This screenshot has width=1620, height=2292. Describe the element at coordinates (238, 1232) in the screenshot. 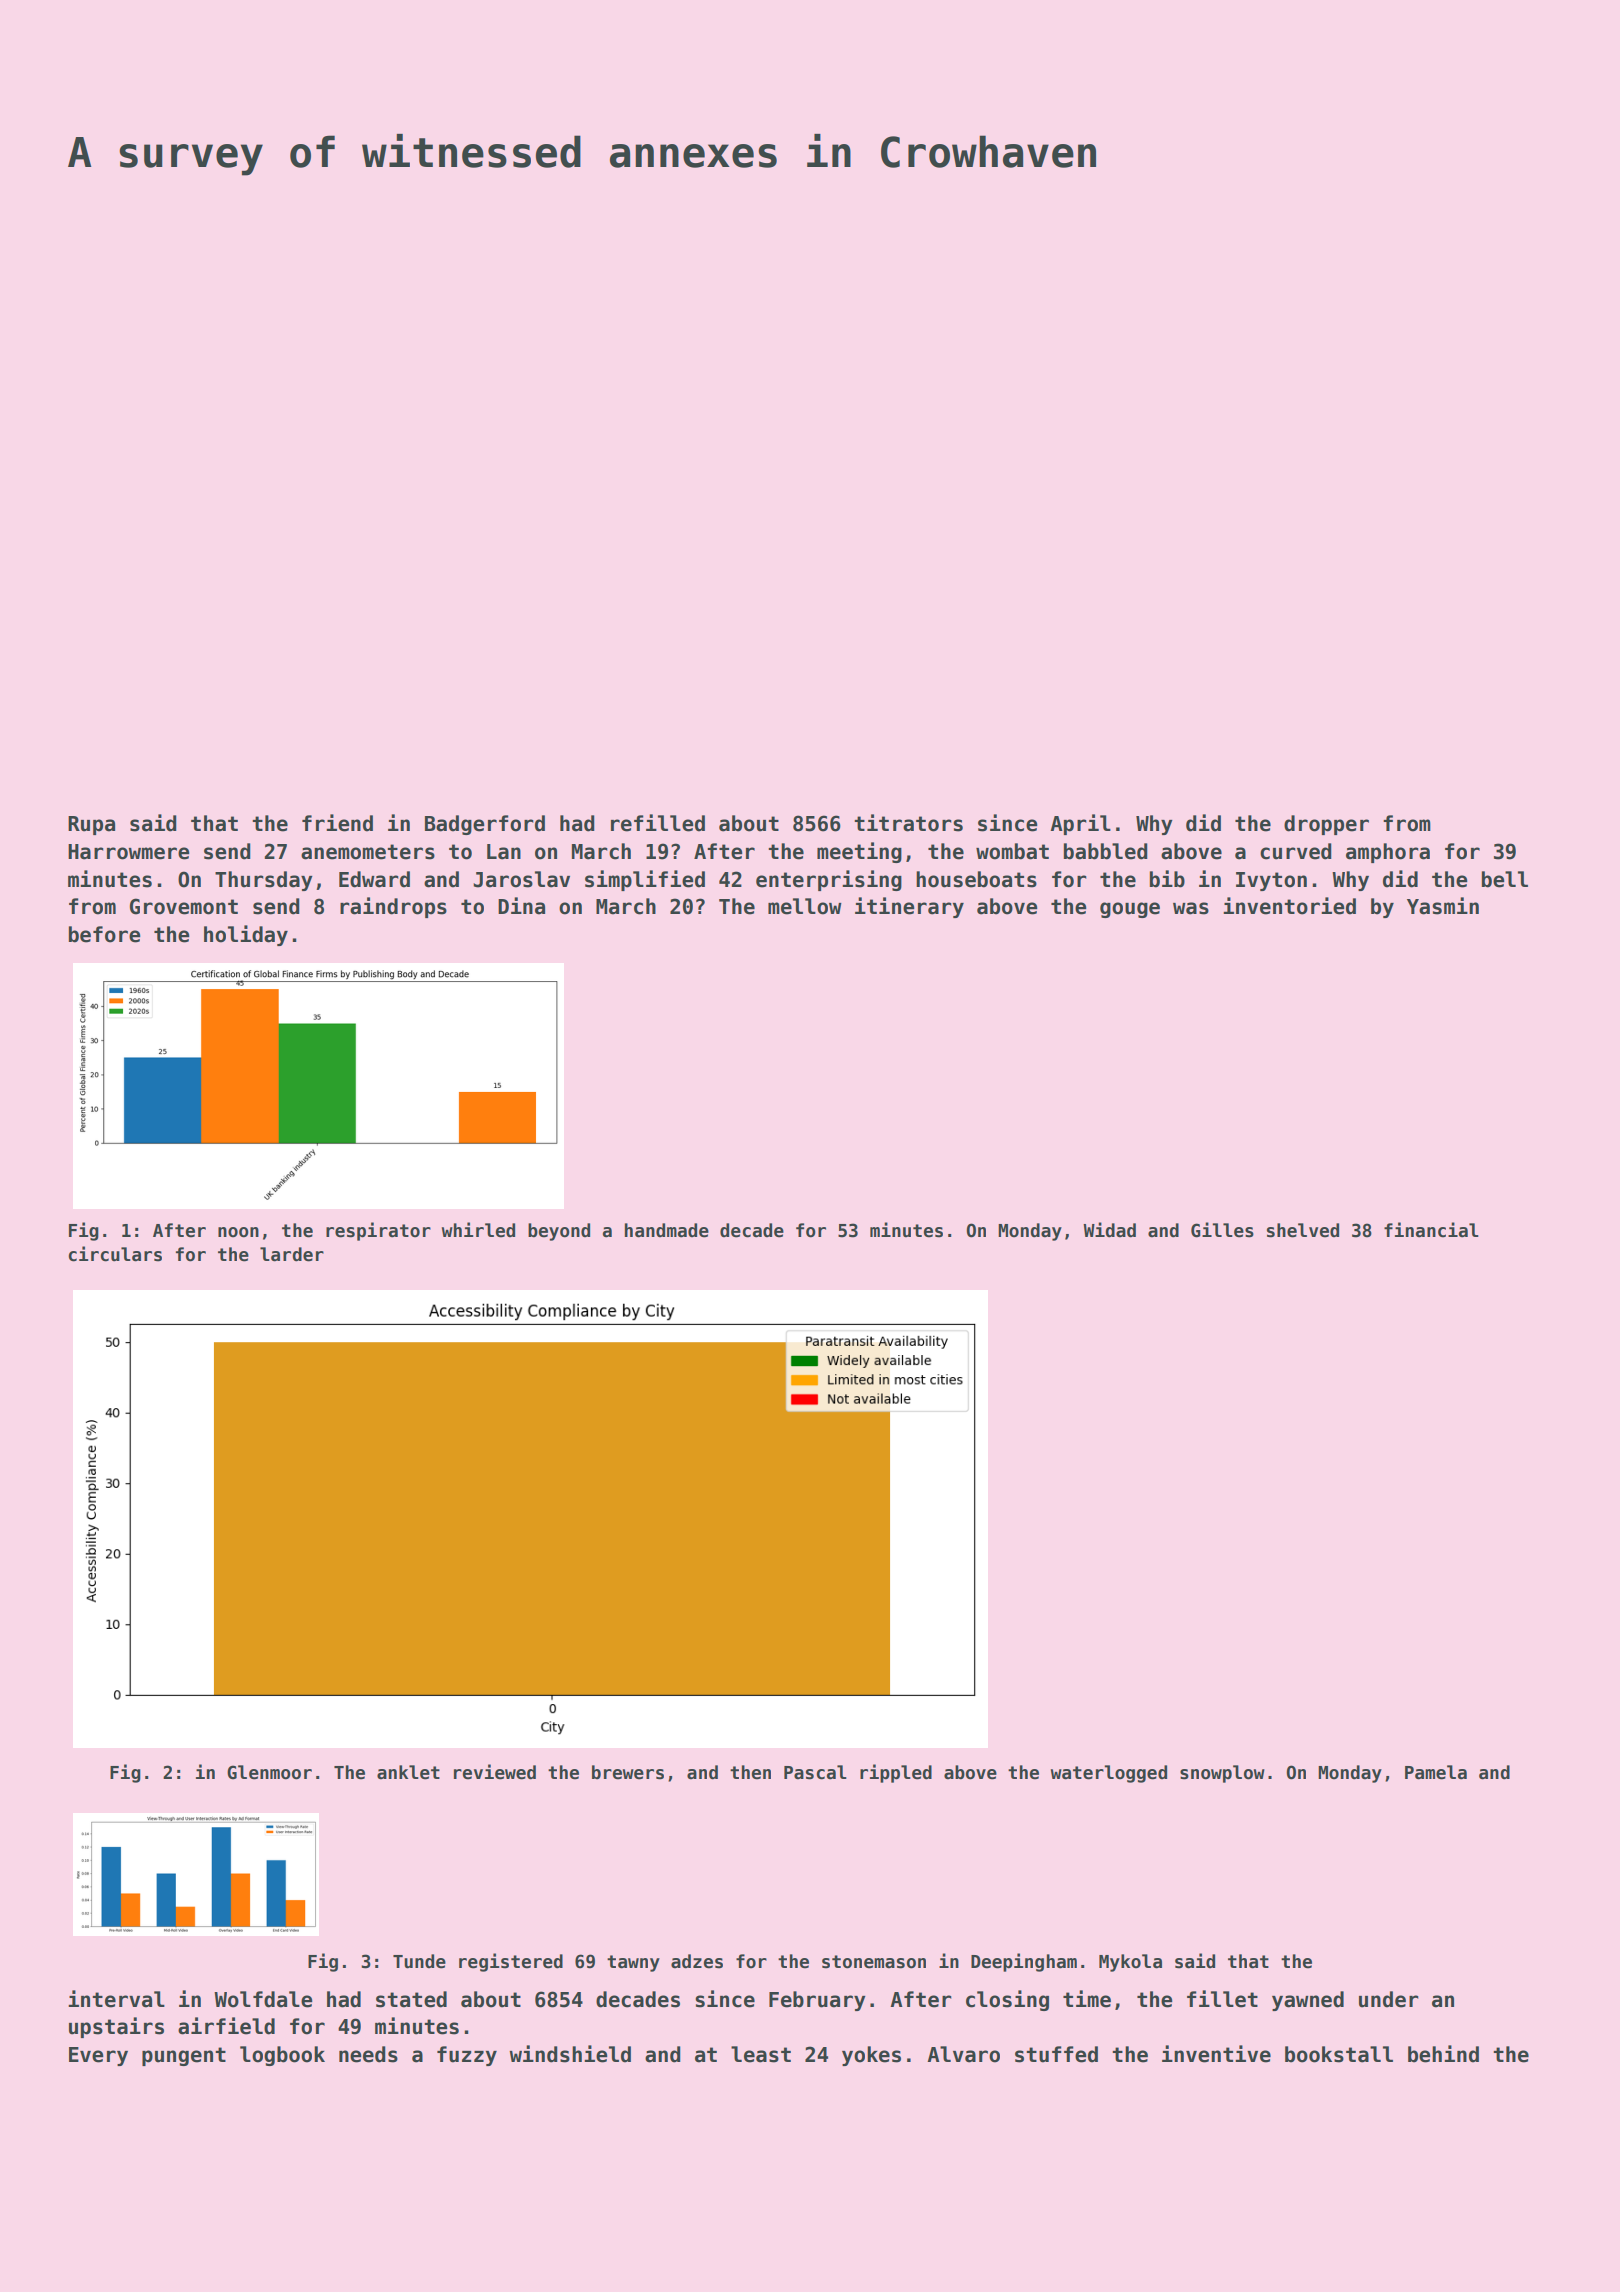

I see `noon` at that location.
